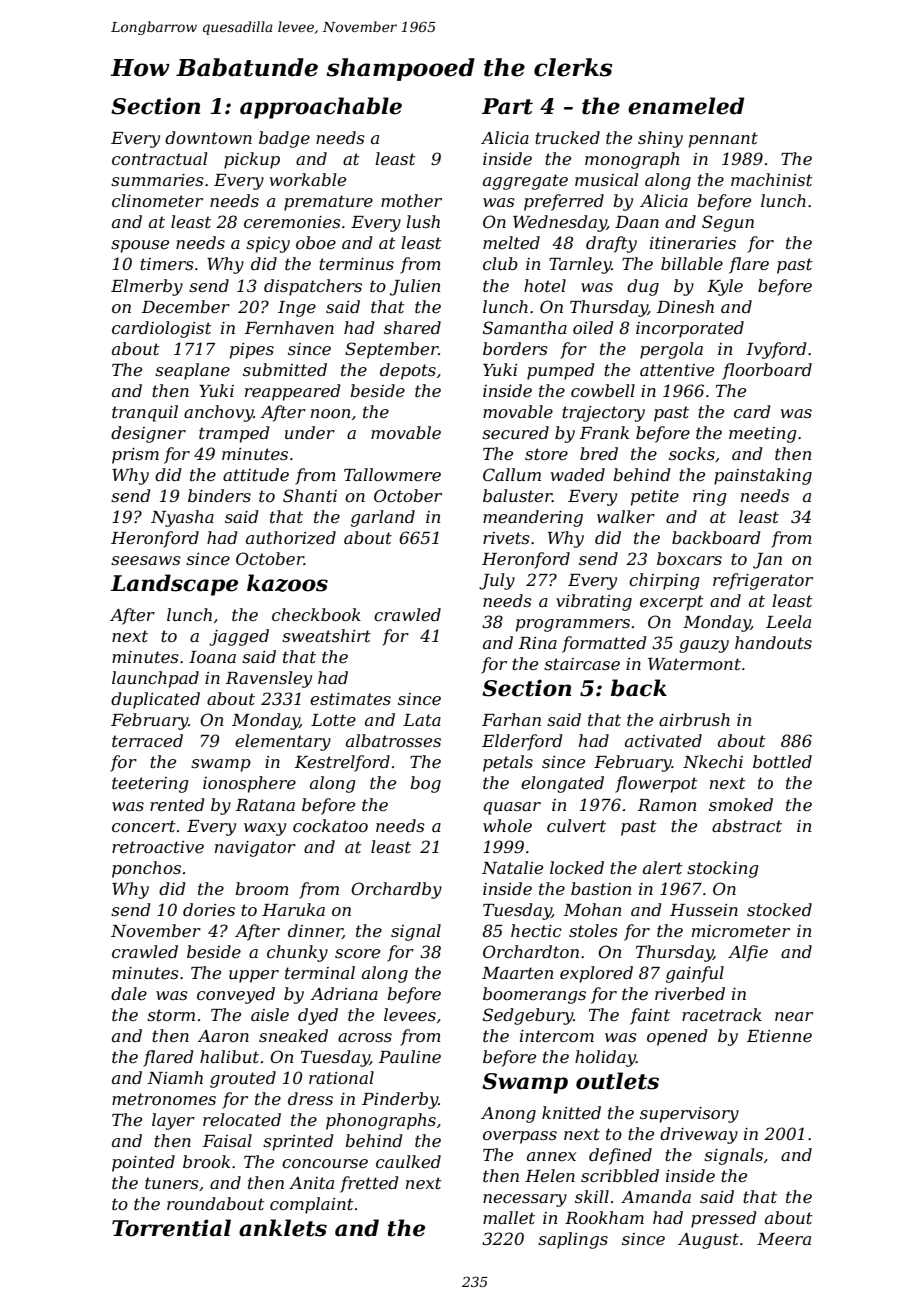 Image resolution: width=924 pixels, height=1308 pixels. What do you see at coordinates (174, 585) in the screenshot?
I see `Landscape` at bounding box center [174, 585].
